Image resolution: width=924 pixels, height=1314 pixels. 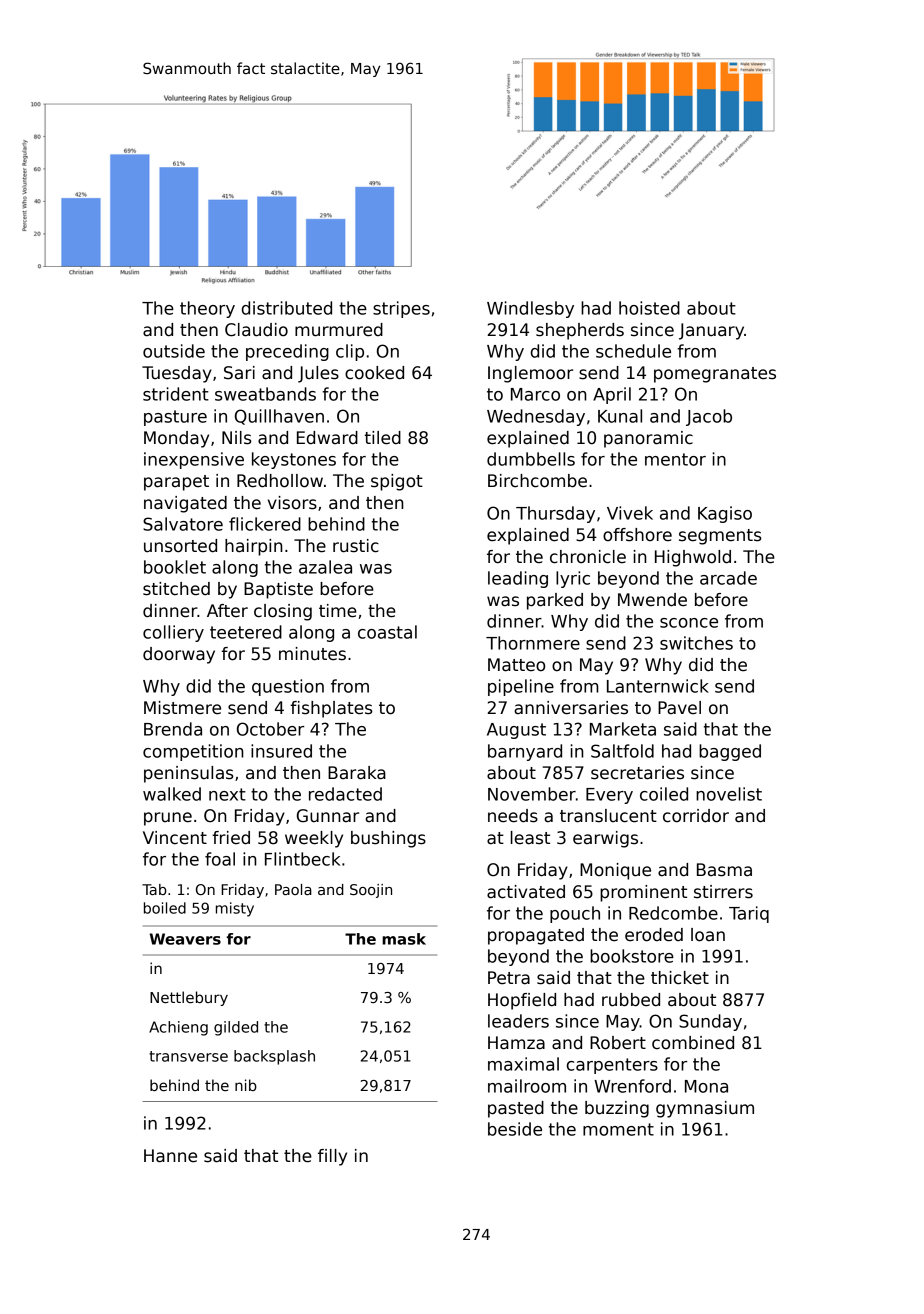 What do you see at coordinates (281, 751) in the image?
I see `insured` at bounding box center [281, 751].
